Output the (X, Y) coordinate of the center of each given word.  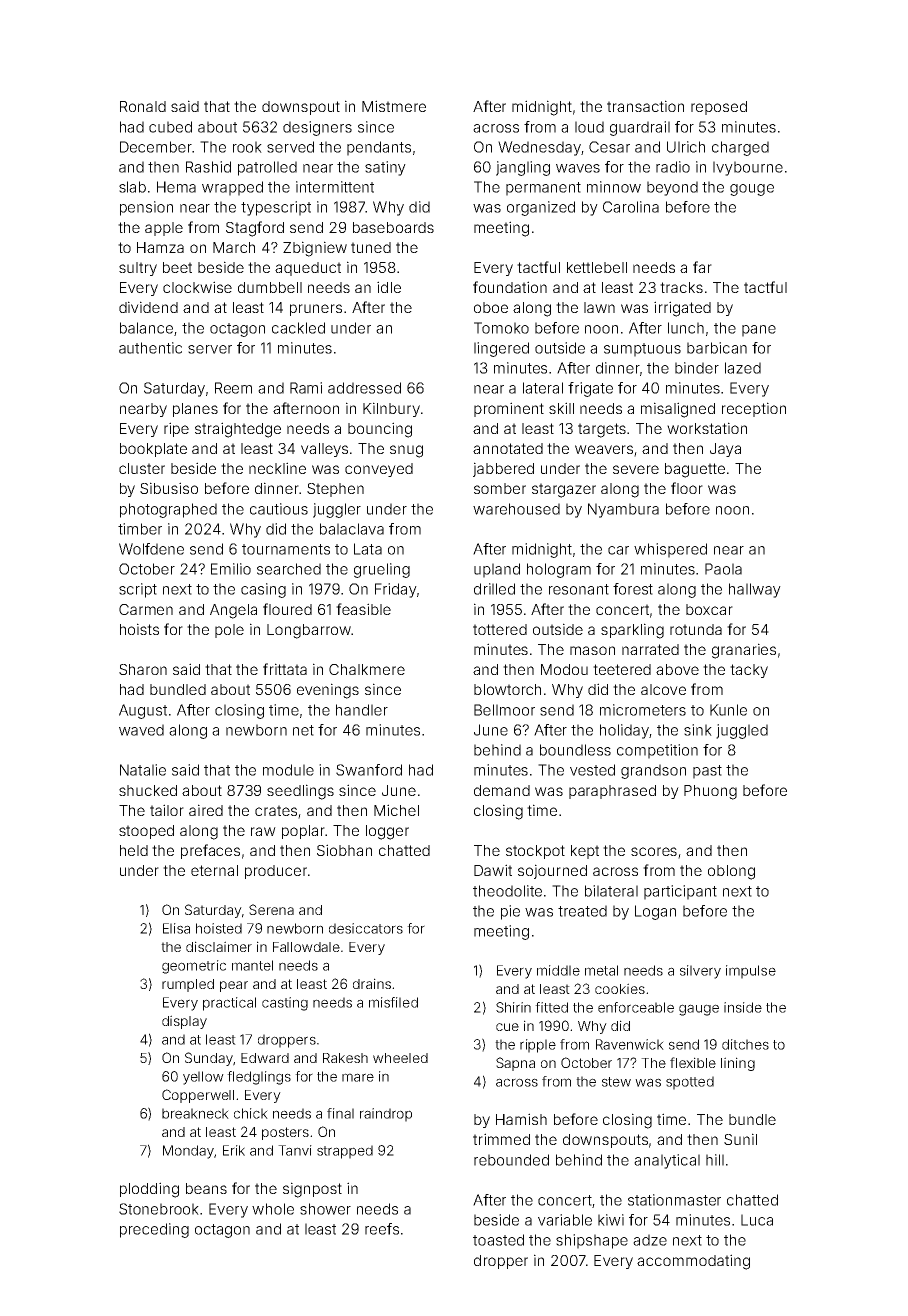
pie (510, 912)
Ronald (143, 106)
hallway (755, 590)
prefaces (210, 851)
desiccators (366, 928)
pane (759, 331)
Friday (396, 590)
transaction (645, 106)
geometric (194, 967)
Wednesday (539, 148)
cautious (279, 509)
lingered (501, 349)
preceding (154, 1230)
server (210, 349)
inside (743, 1007)
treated (582, 911)
